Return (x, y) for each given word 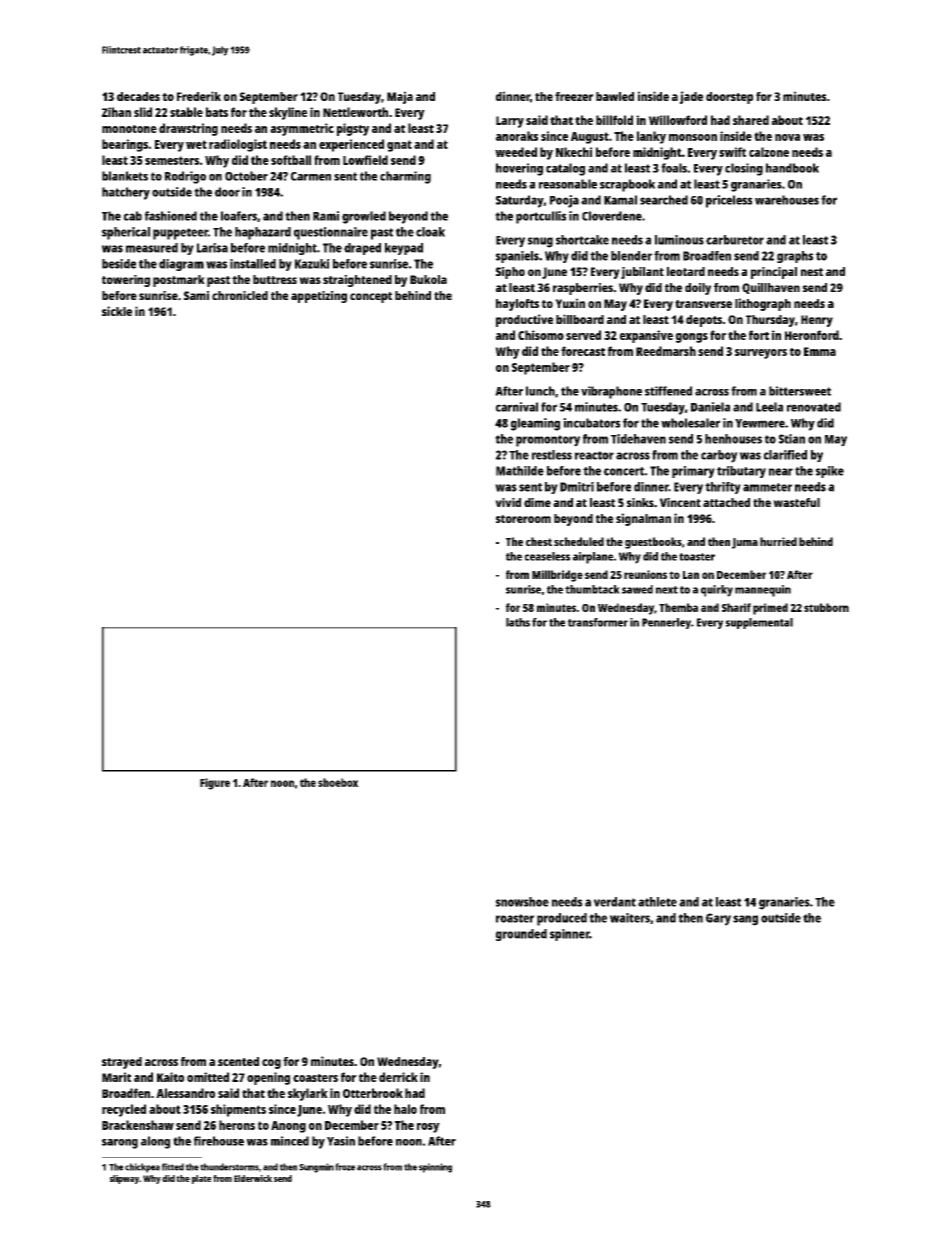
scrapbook (627, 185)
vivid (508, 502)
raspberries (583, 289)
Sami (196, 295)
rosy (428, 1128)
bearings (125, 145)
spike (830, 472)
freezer (574, 96)
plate (201, 1179)
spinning (435, 1168)
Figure (215, 784)
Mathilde (520, 471)
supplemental (759, 623)
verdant (615, 902)
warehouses (787, 200)
